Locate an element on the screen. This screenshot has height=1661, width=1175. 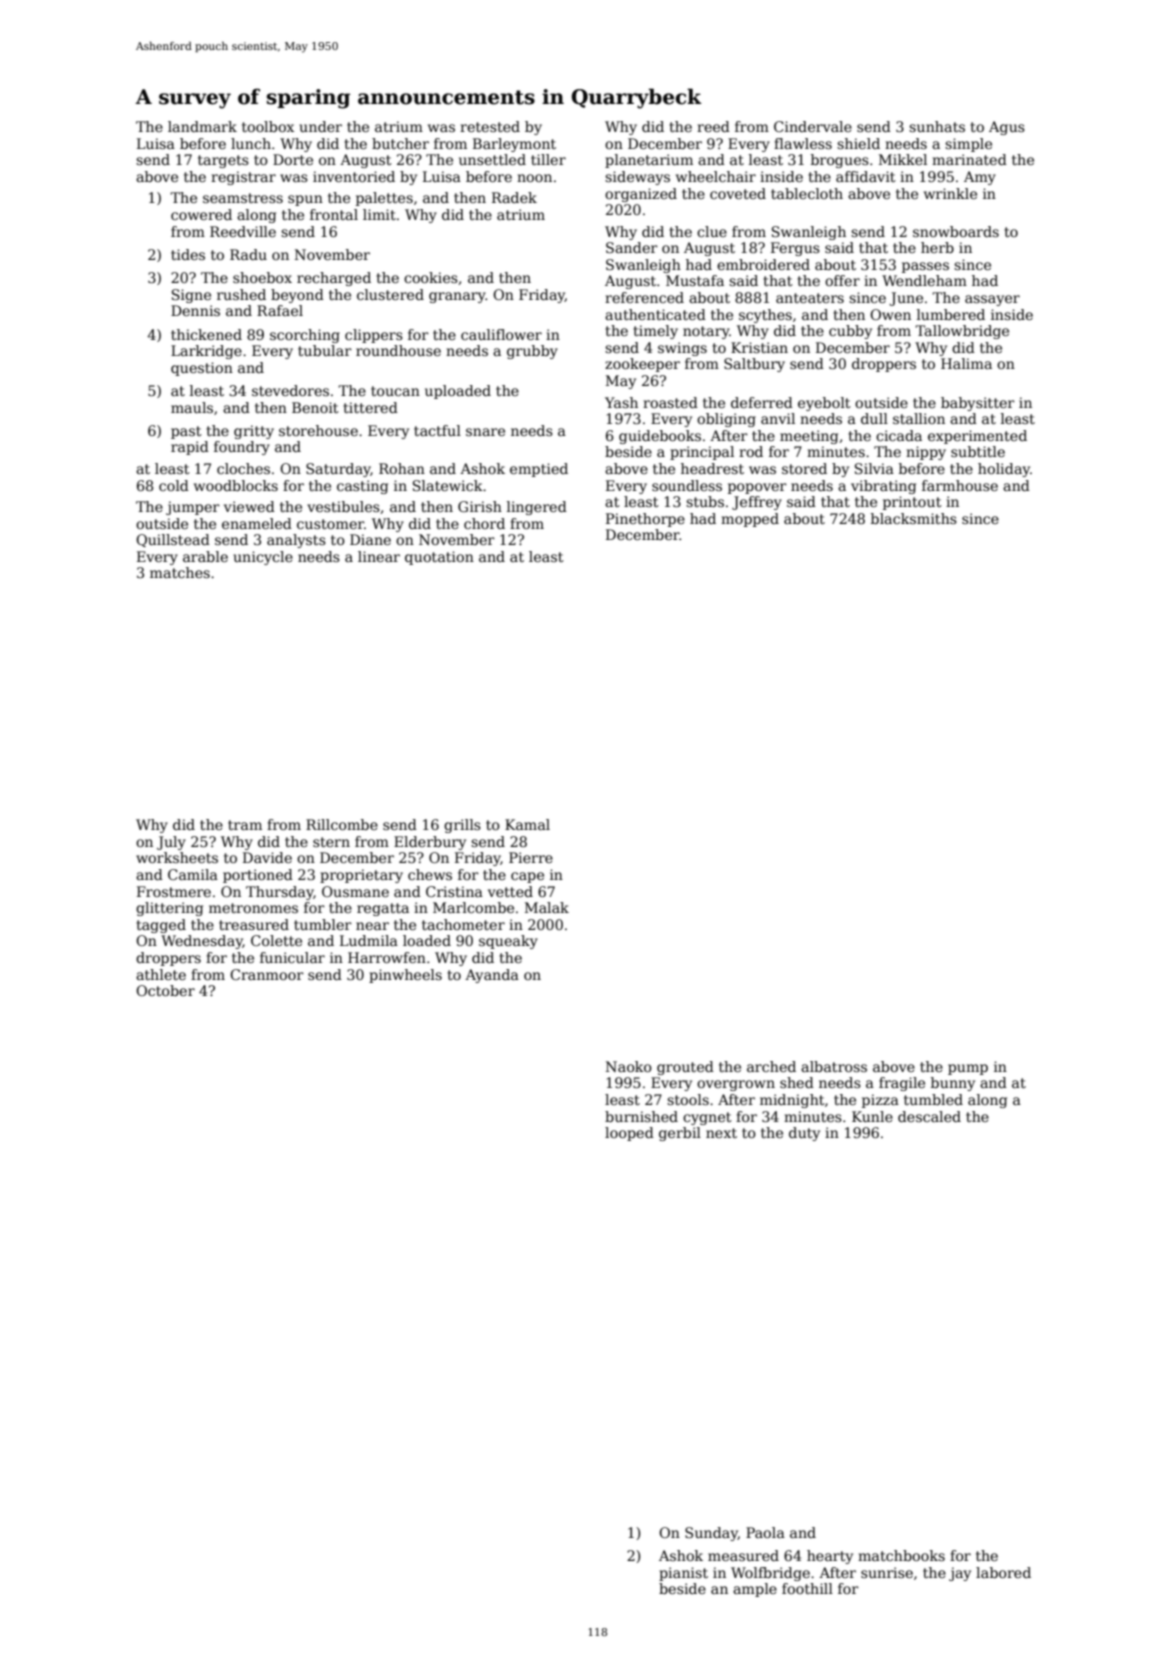
woodblocks is located at coordinates (236, 485).
